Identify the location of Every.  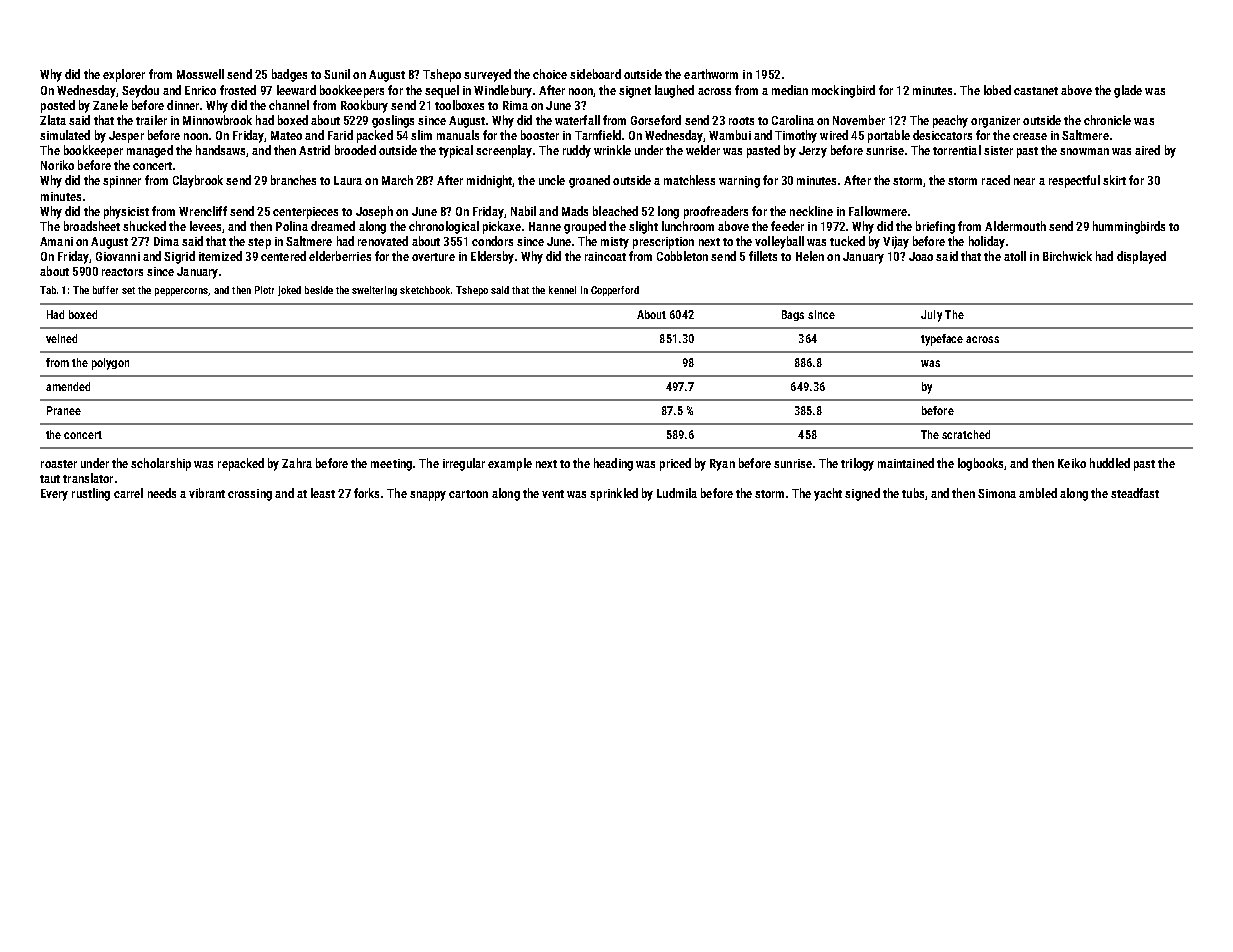
(54, 495).
